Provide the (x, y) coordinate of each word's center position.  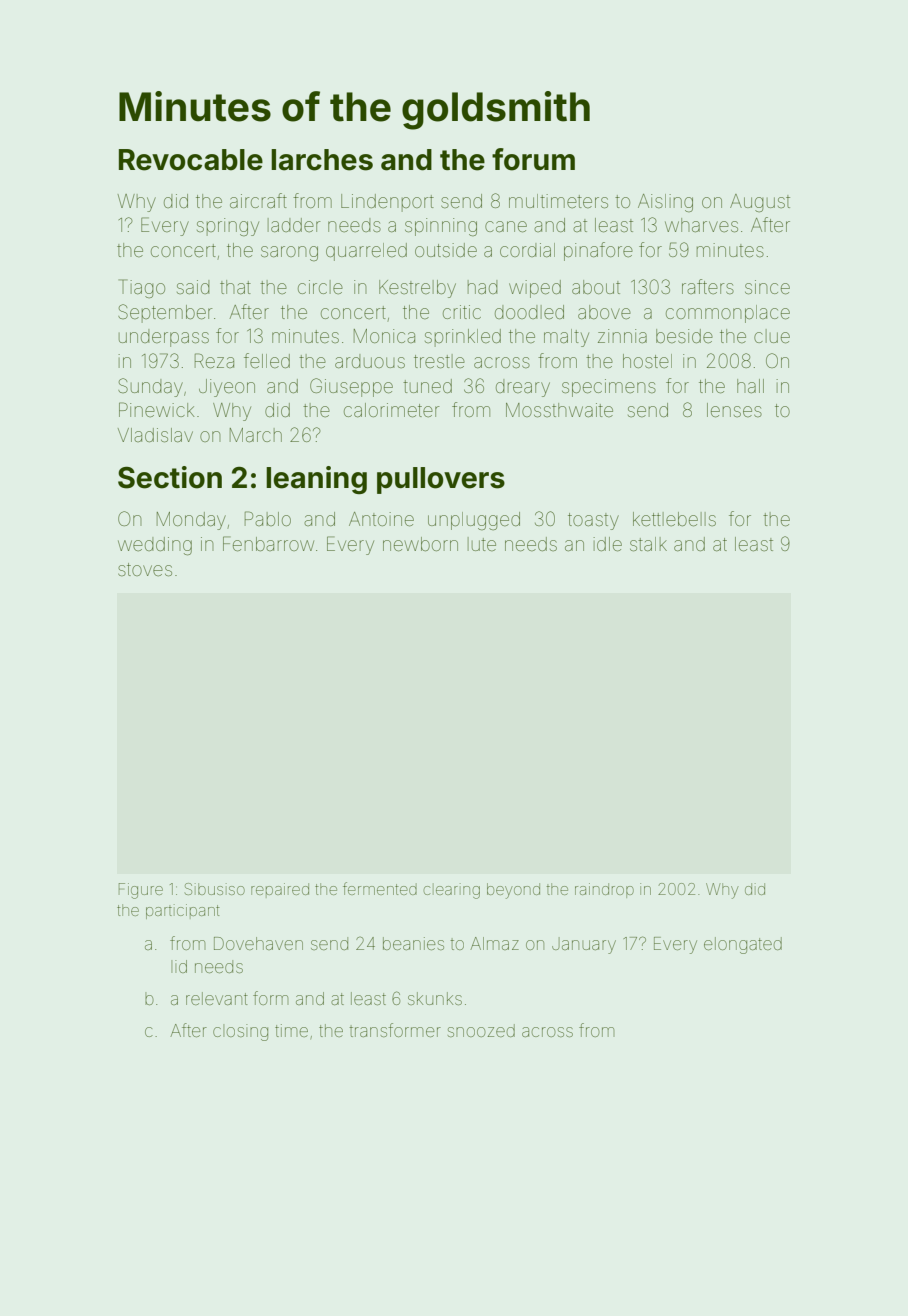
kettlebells (674, 519)
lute (482, 544)
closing (240, 1032)
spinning (441, 227)
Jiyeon (227, 388)
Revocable (191, 160)
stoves (145, 569)
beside (684, 336)
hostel (647, 361)
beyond (513, 891)
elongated (743, 945)
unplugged (474, 521)
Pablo (268, 518)
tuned (427, 386)
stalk (648, 544)
